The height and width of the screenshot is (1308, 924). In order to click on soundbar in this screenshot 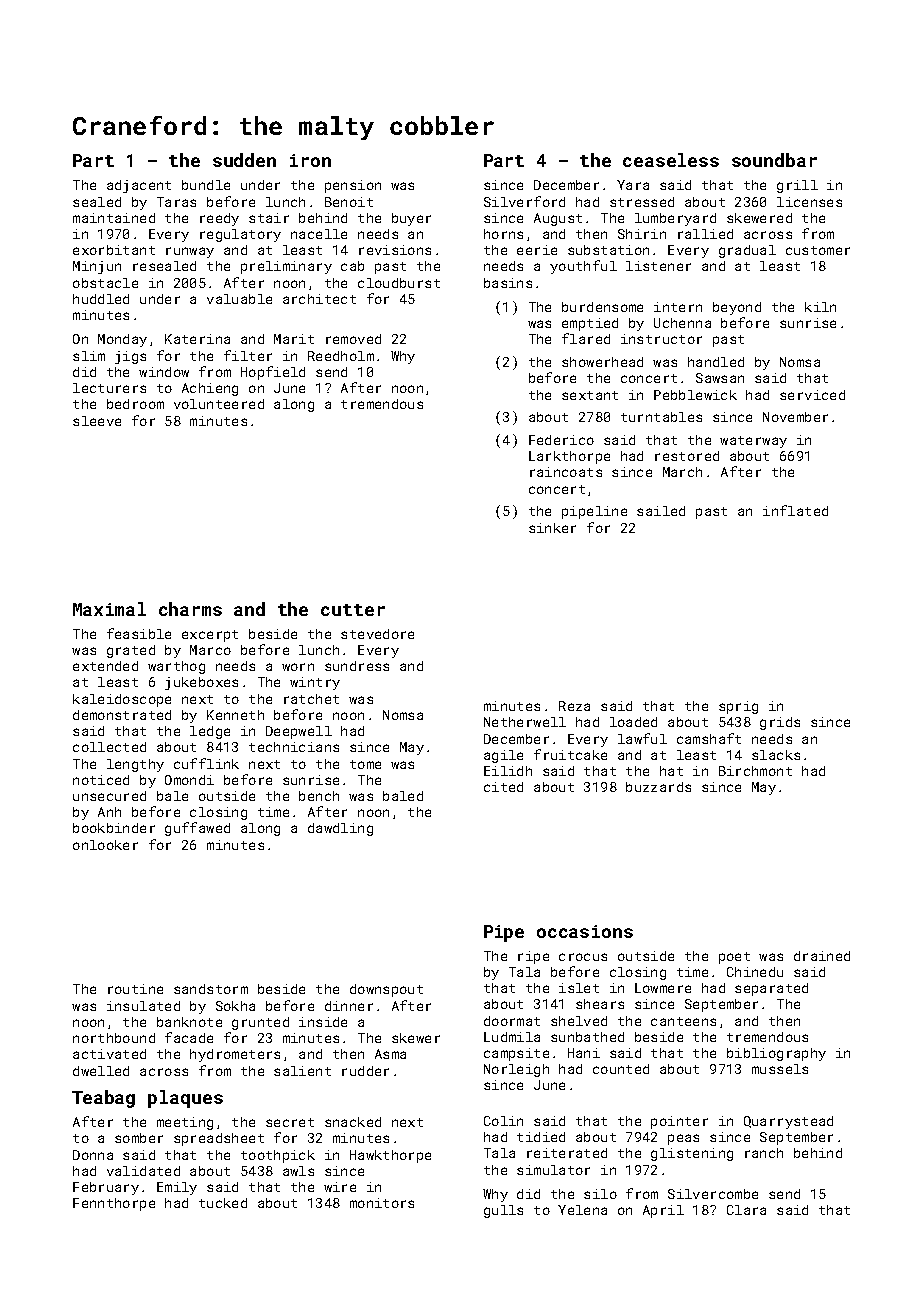, I will do `click(774, 160)`.
